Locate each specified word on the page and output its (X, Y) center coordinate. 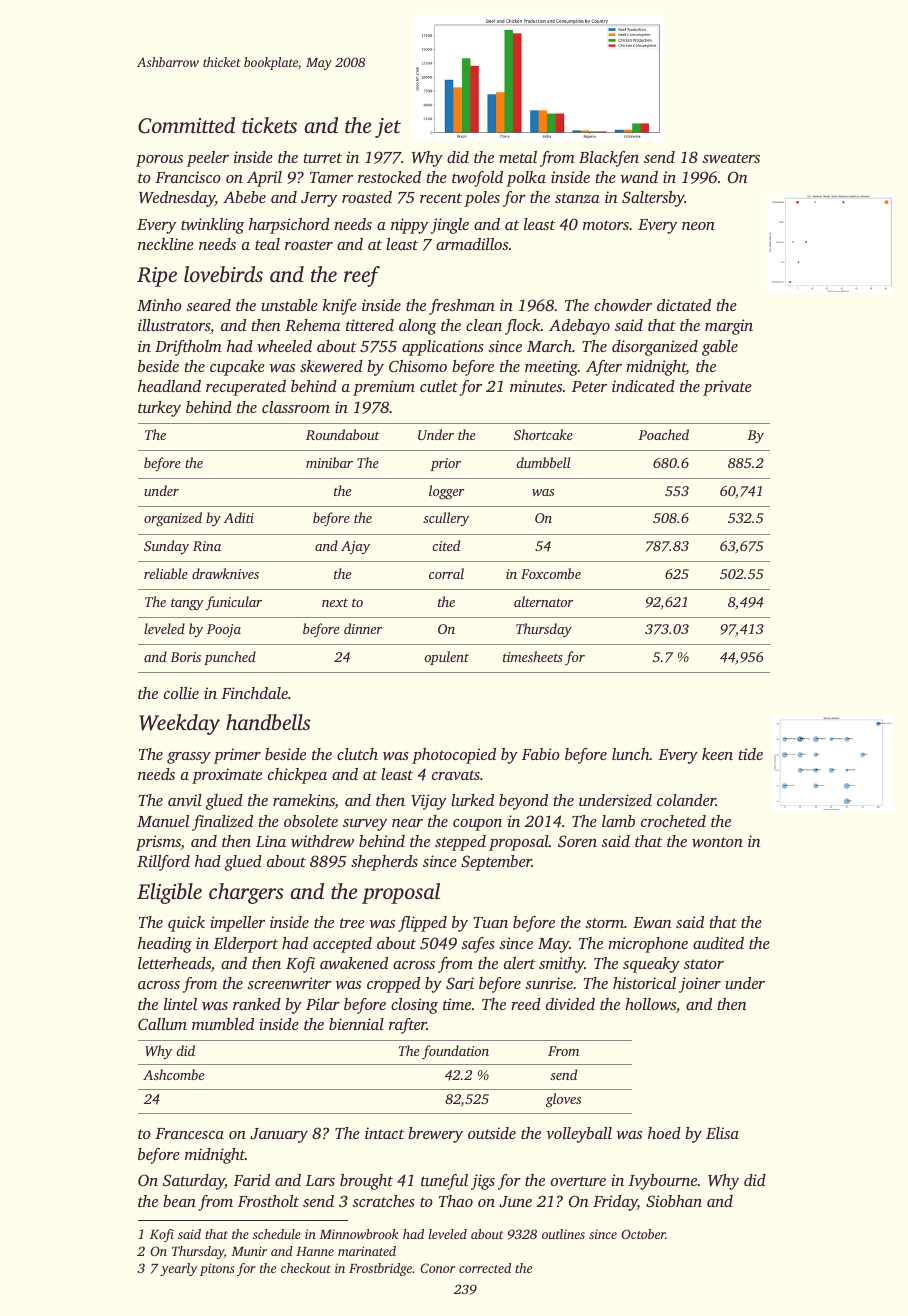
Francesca (189, 1133)
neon (698, 226)
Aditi (239, 517)
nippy (409, 226)
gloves (563, 1100)
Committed (186, 125)
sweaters (731, 158)
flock (523, 327)
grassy (189, 758)
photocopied (454, 756)
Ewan (652, 922)
